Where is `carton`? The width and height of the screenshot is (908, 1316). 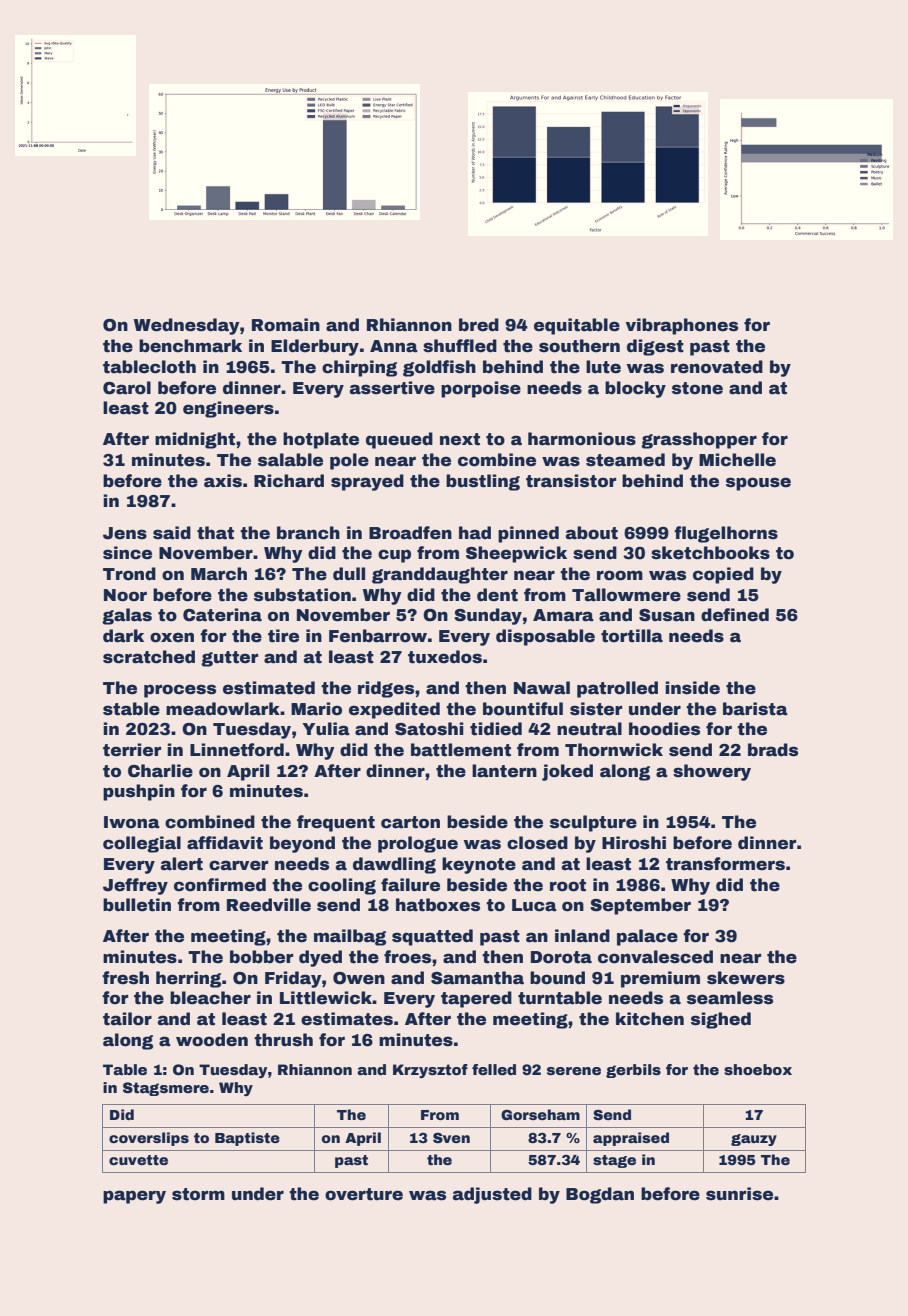
carton is located at coordinates (410, 822).
